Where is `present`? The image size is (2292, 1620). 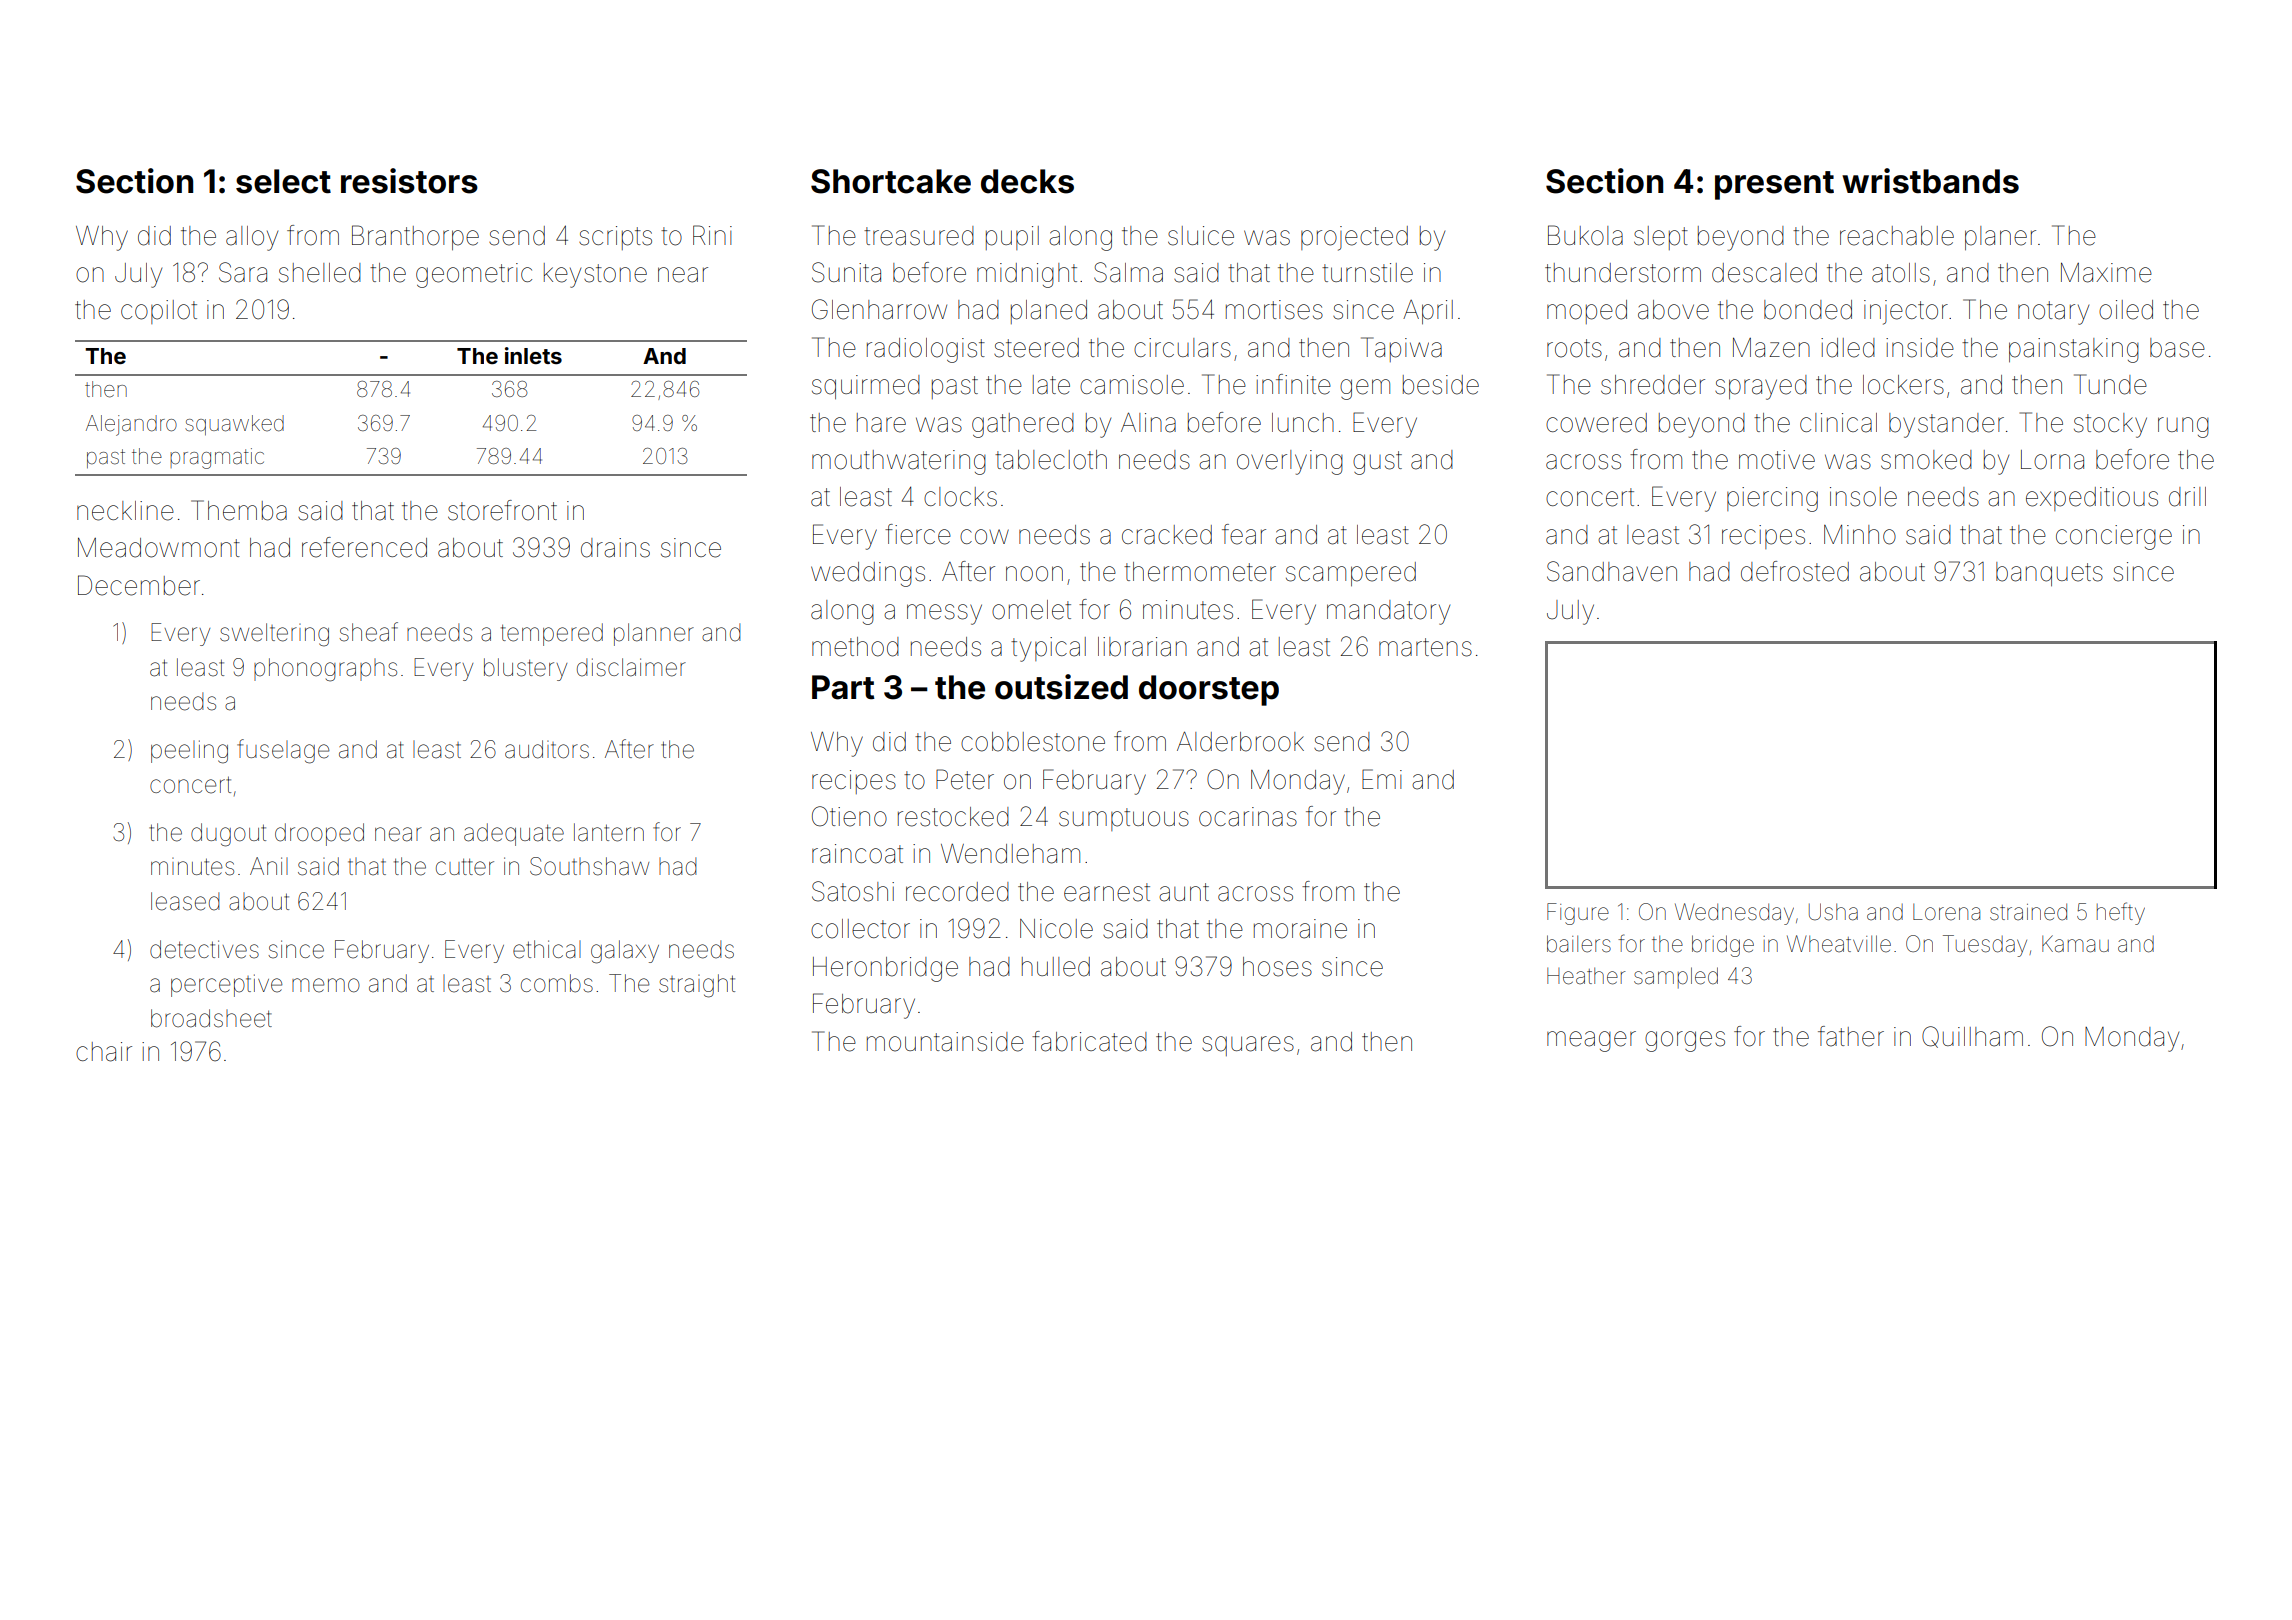 present is located at coordinates (1774, 185).
